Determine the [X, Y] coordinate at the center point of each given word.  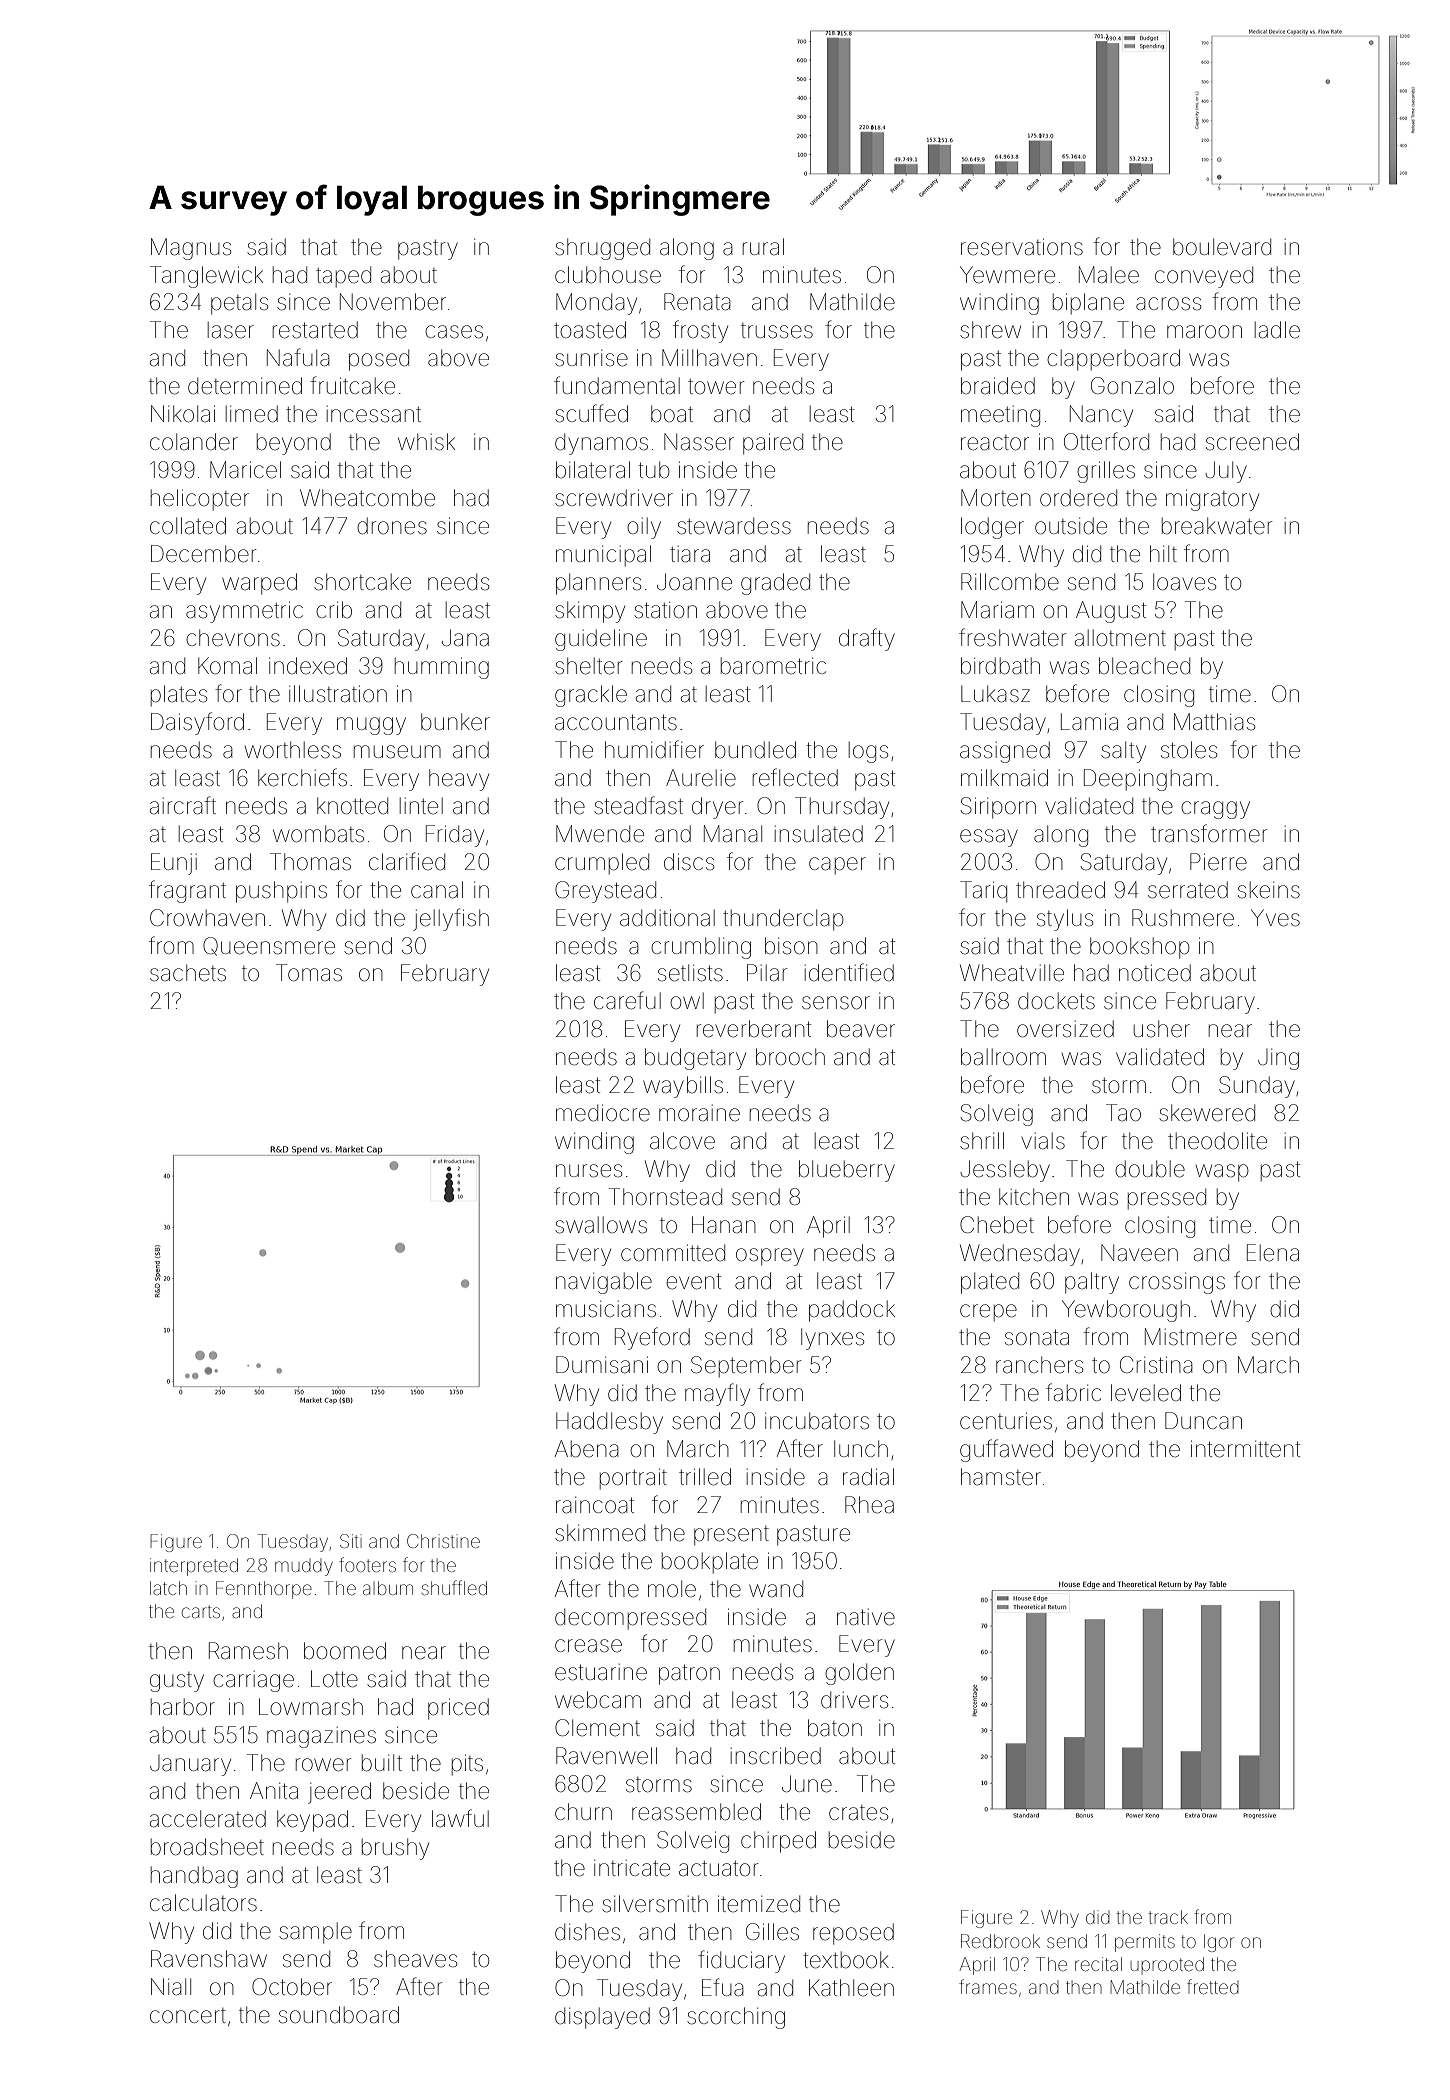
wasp [1222, 1173]
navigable [604, 1283]
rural [763, 246]
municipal [603, 555]
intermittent [1245, 1449]
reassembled [696, 1812]
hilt [1163, 553]
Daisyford [197, 723]
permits [1145, 1943]
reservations [1022, 247]
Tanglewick [206, 277]
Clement [597, 1728]
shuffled [454, 1587]
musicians [606, 1309]
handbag [194, 1877]
